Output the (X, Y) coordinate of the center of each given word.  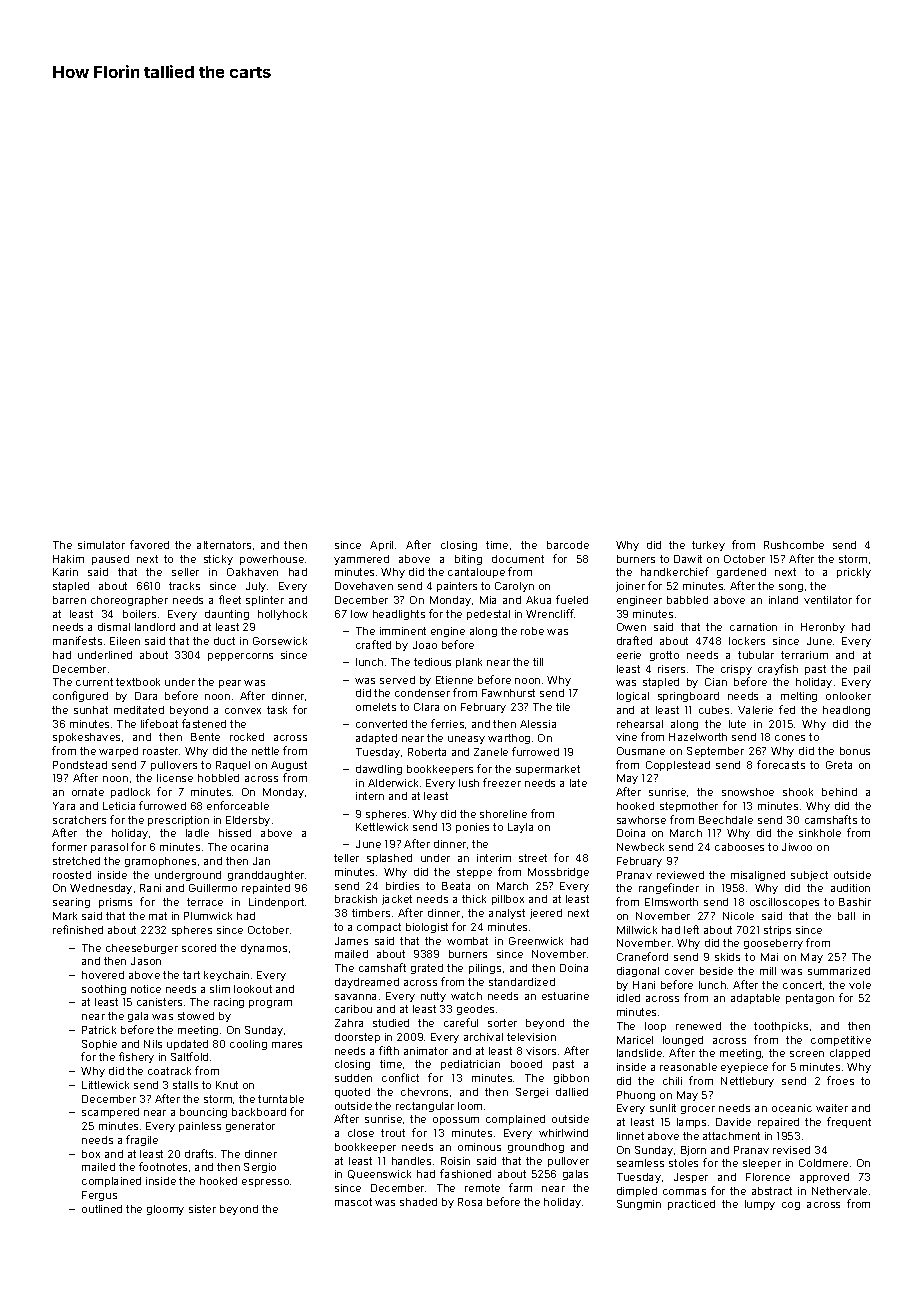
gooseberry (773, 944)
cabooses (739, 847)
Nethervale (839, 1191)
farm (520, 1187)
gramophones (160, 862)
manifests (77, 640)
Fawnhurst (508, 693)
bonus (855, 751)
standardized (522, 982)
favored (149, 544)
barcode (568, 545)
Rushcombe (794, 545)
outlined (102, 1209)
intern (370, 796)
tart (191, 975)
